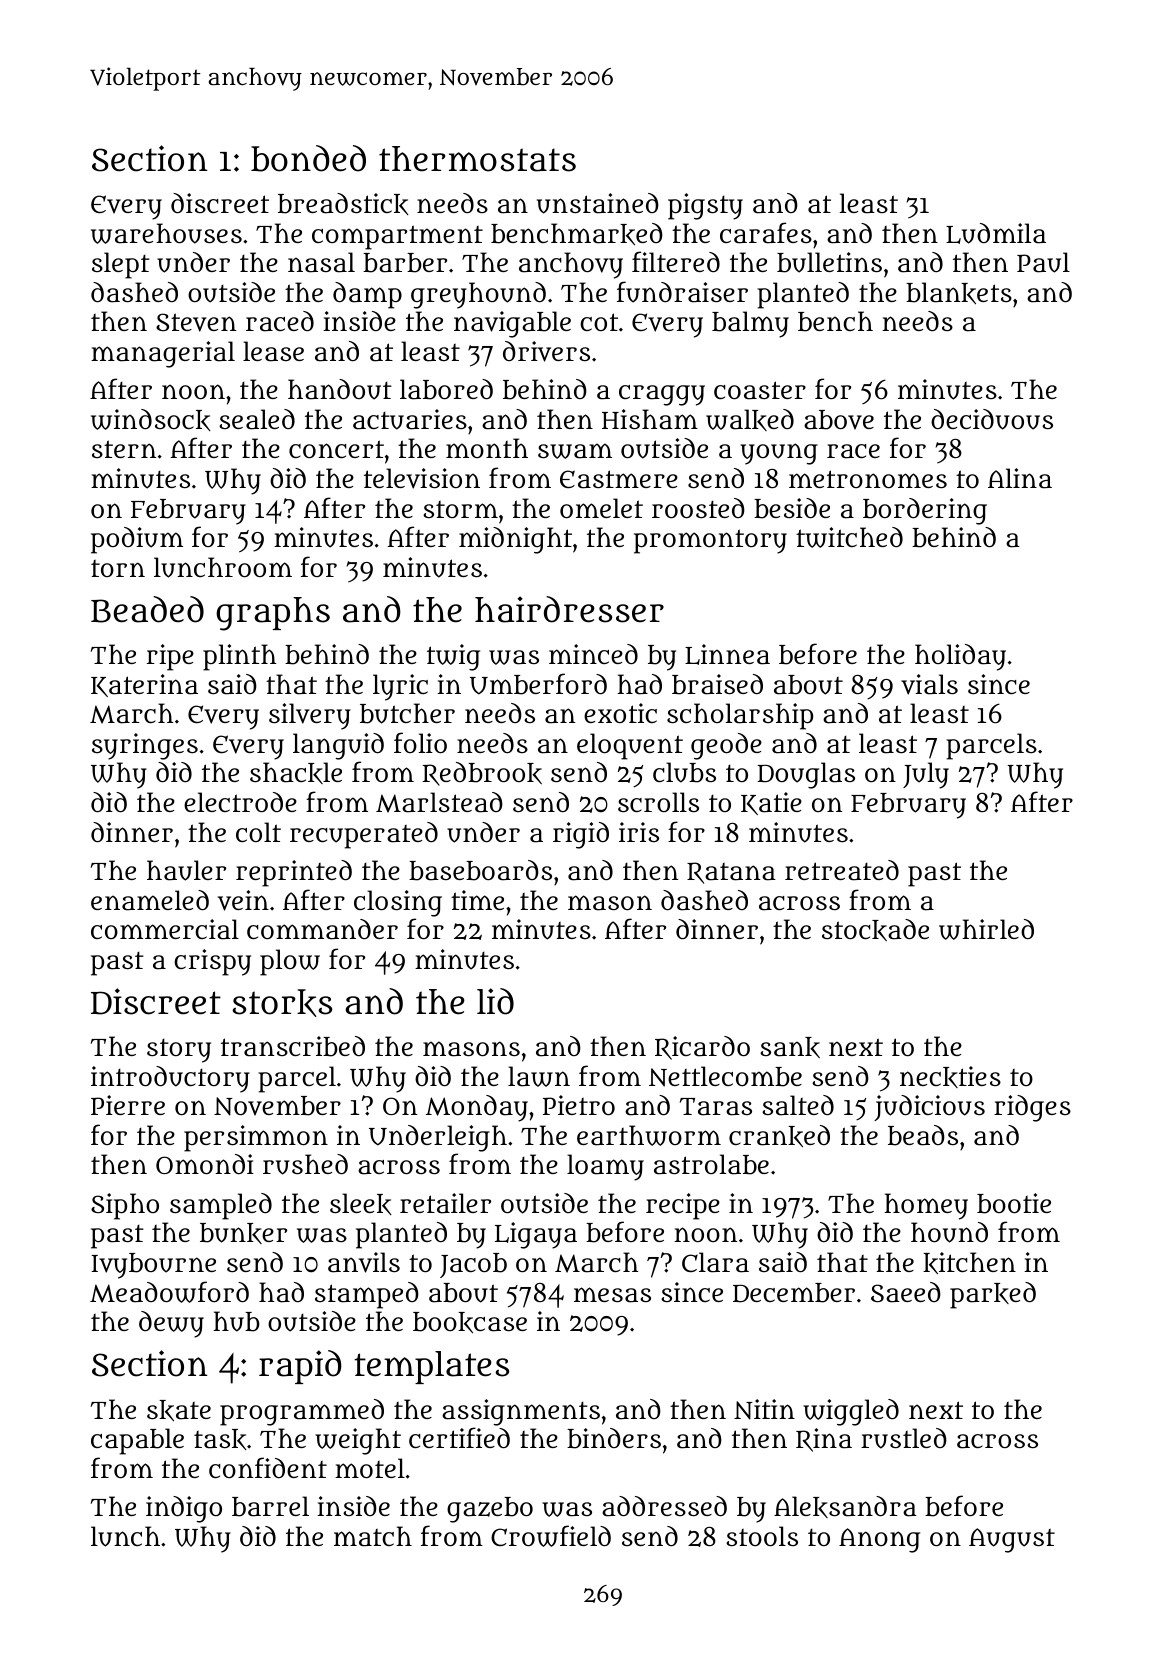  I want to click on twitched, so click(849, 537).
